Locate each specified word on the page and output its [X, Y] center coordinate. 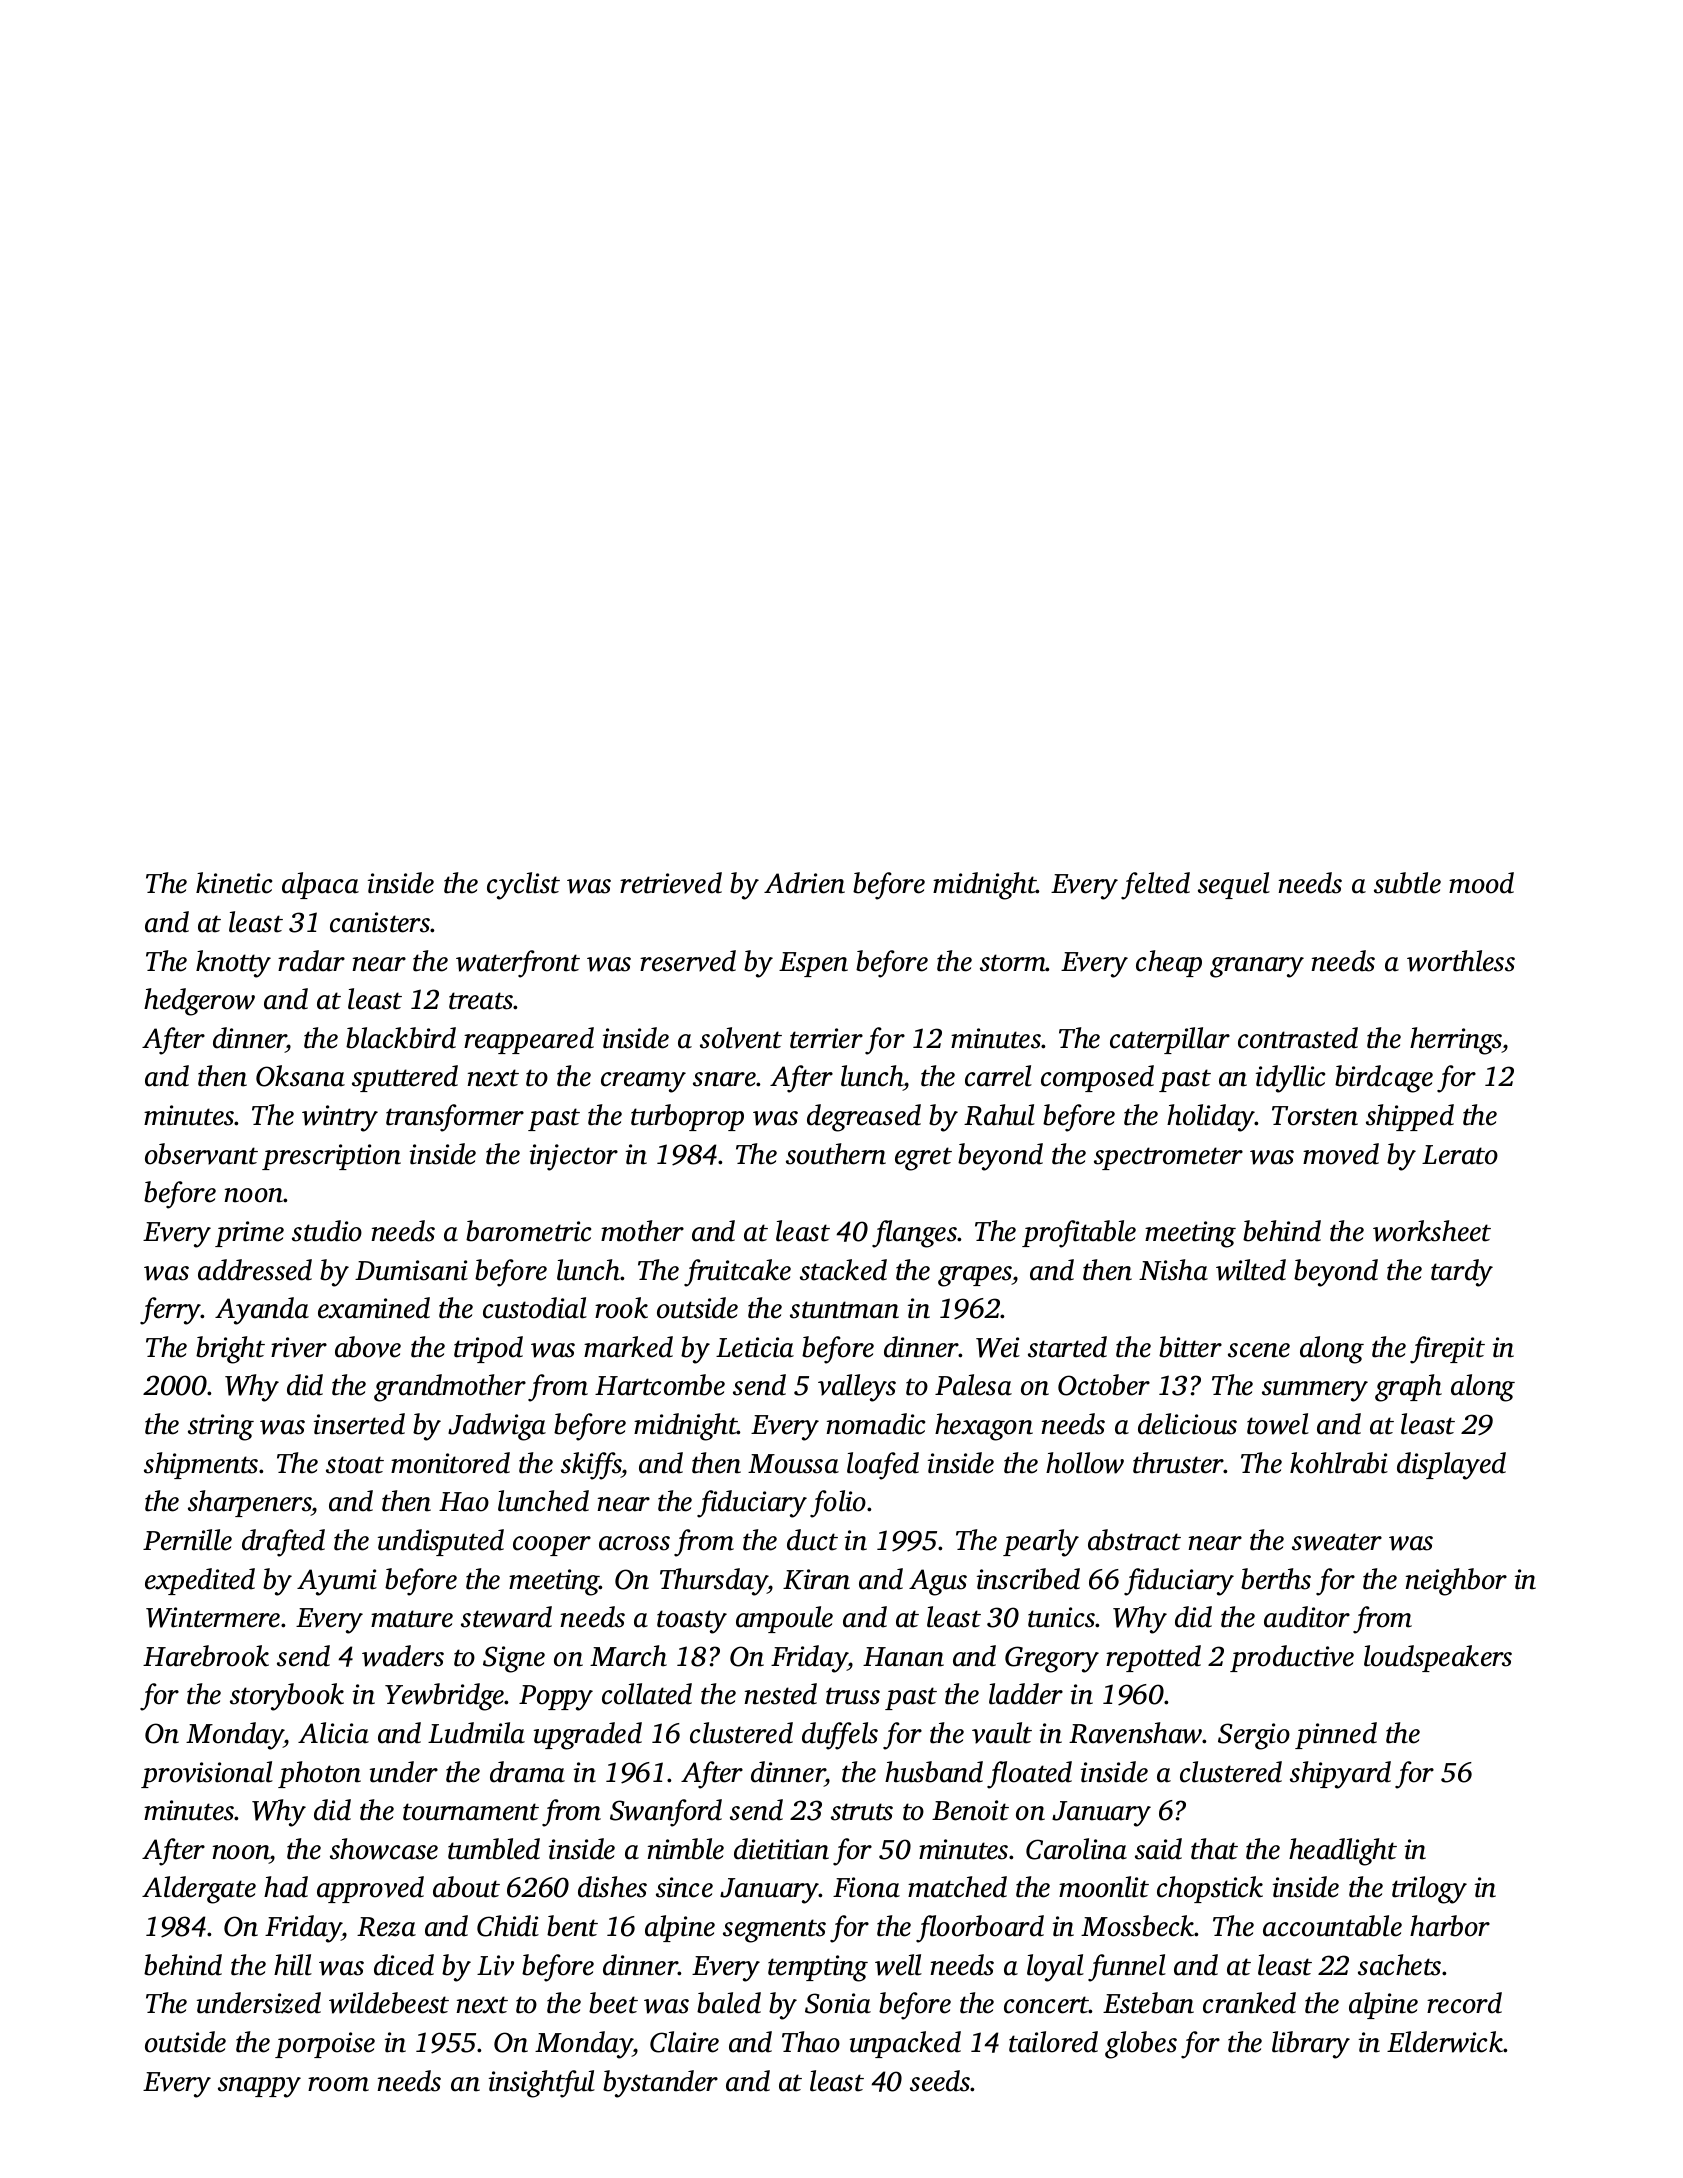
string [221, 1427]
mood [1481, 883]
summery [1315, 1391]
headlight [1343, 1852]
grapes [975, 1276]
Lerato [1460, 1155]
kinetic [234, 883]
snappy [259, 2087]
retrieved [671, 883]
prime [249, 1234]
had [286, 1887]
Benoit [970, 1810]
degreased [864, 1118]
